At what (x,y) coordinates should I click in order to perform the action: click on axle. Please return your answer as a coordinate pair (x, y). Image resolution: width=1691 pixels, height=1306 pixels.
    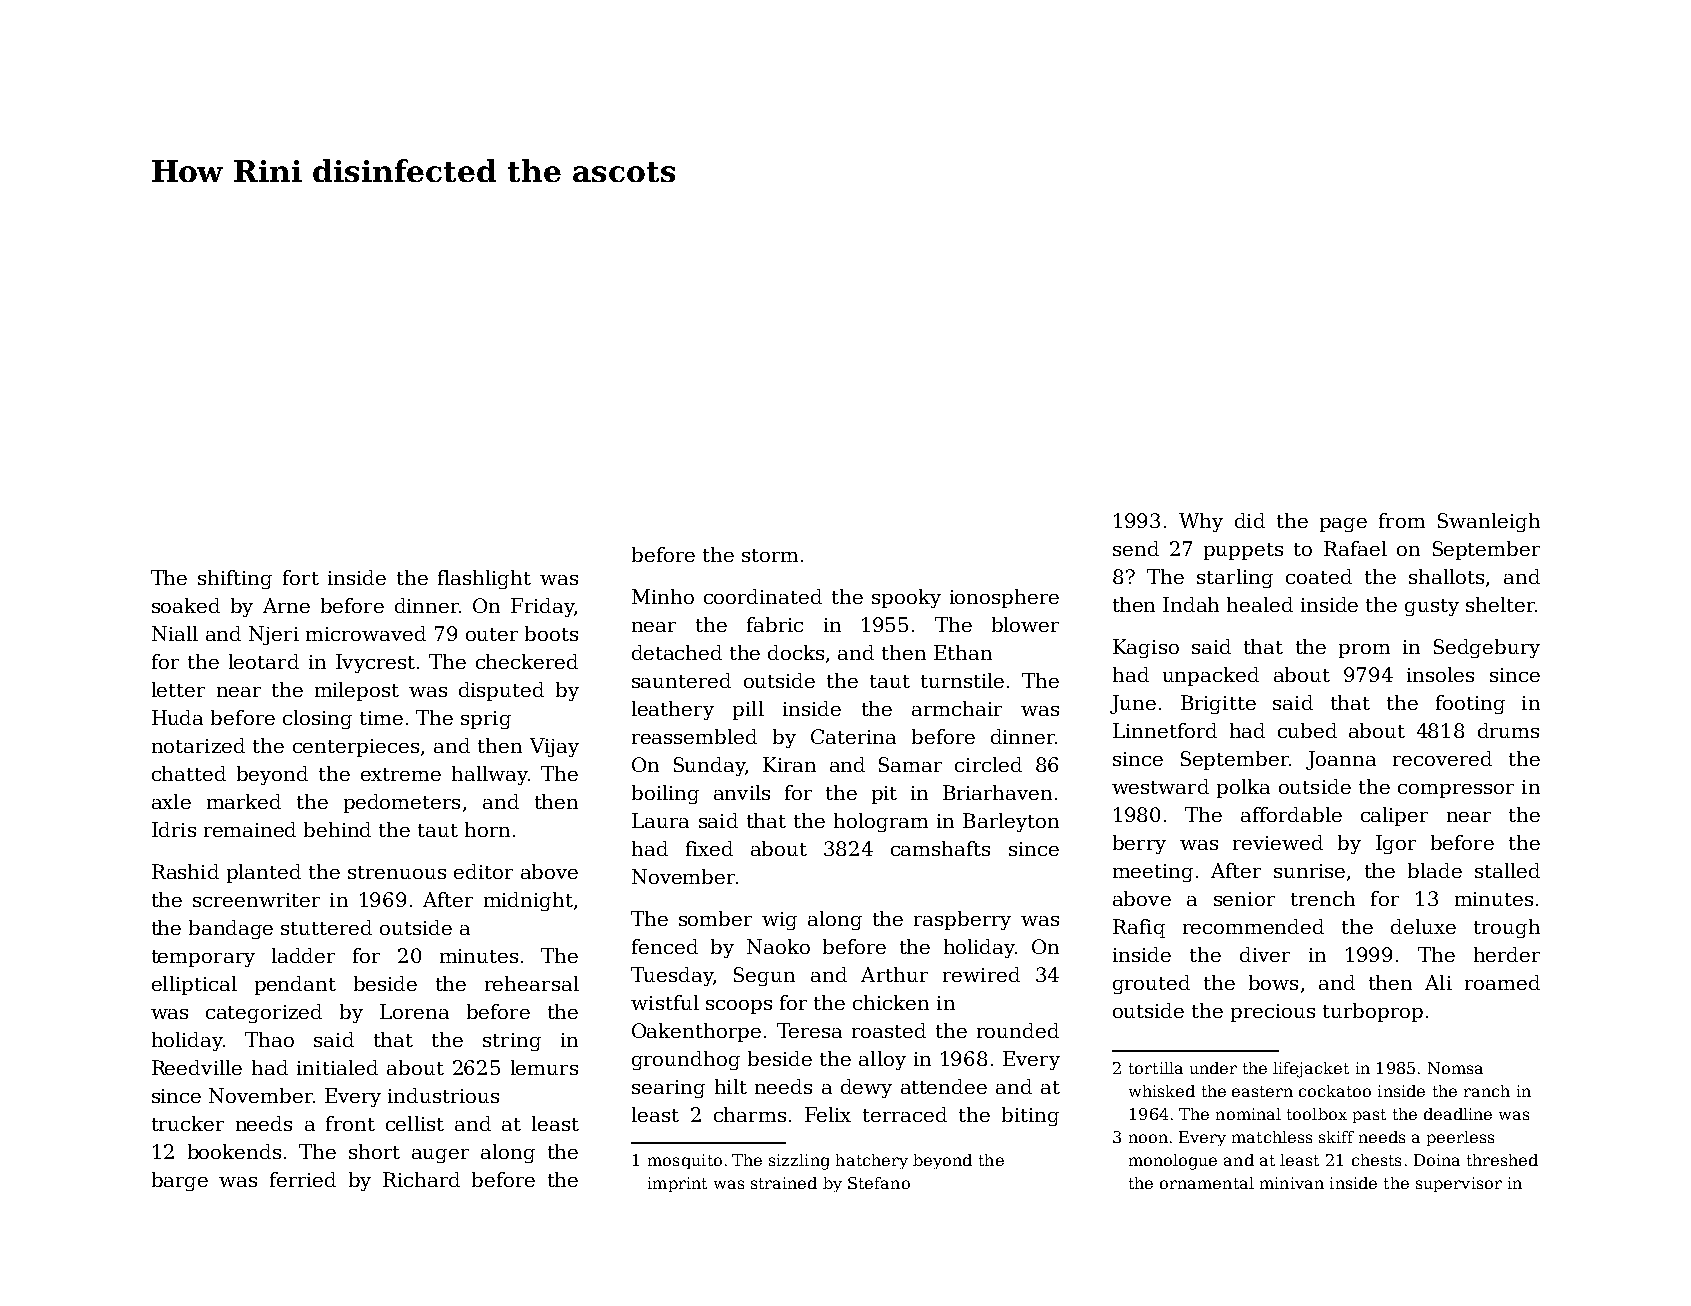
    Looking at the image, I should click on (171, 801).
